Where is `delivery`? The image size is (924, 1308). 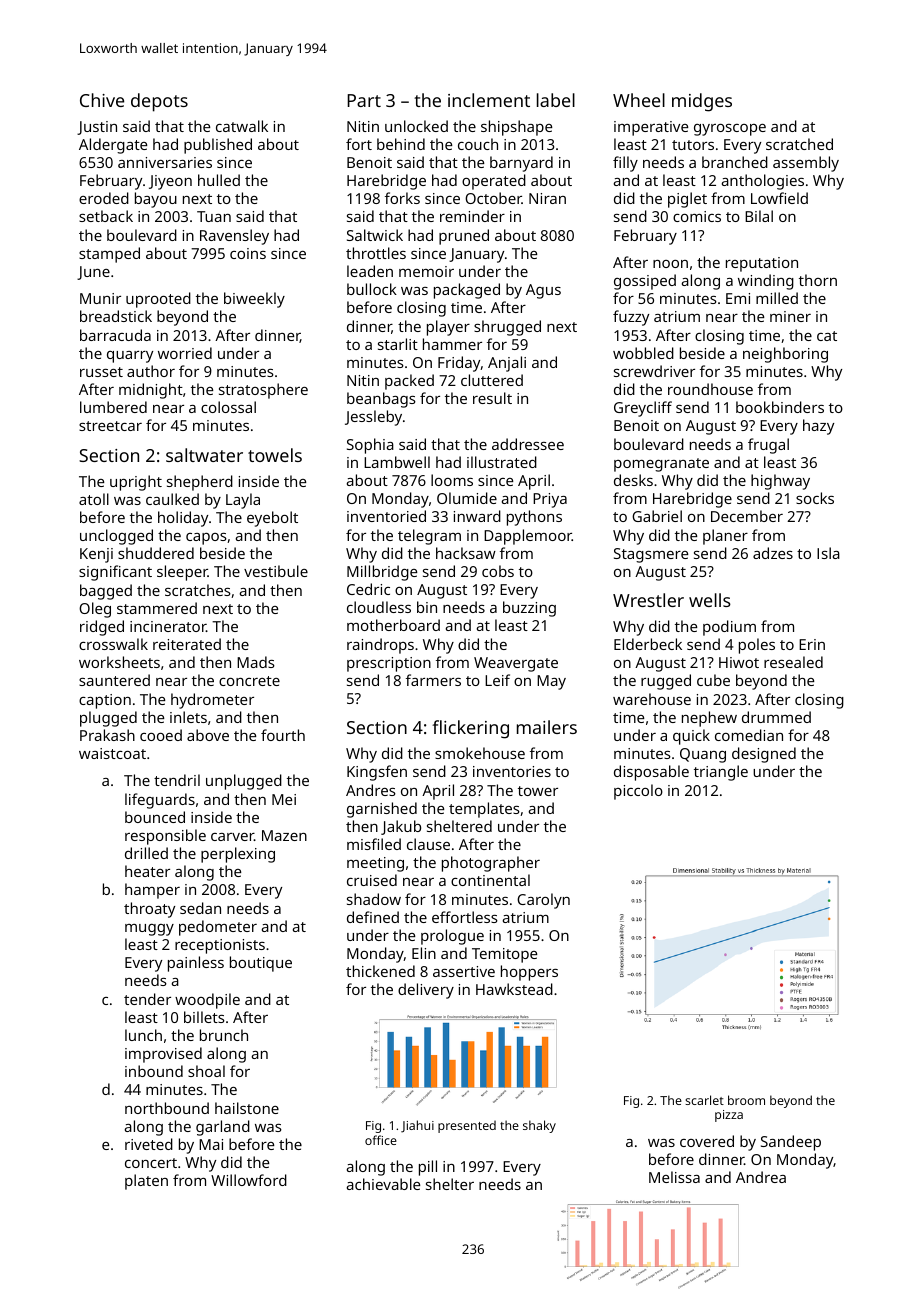 delivery is located at coordinates (426, 991).
